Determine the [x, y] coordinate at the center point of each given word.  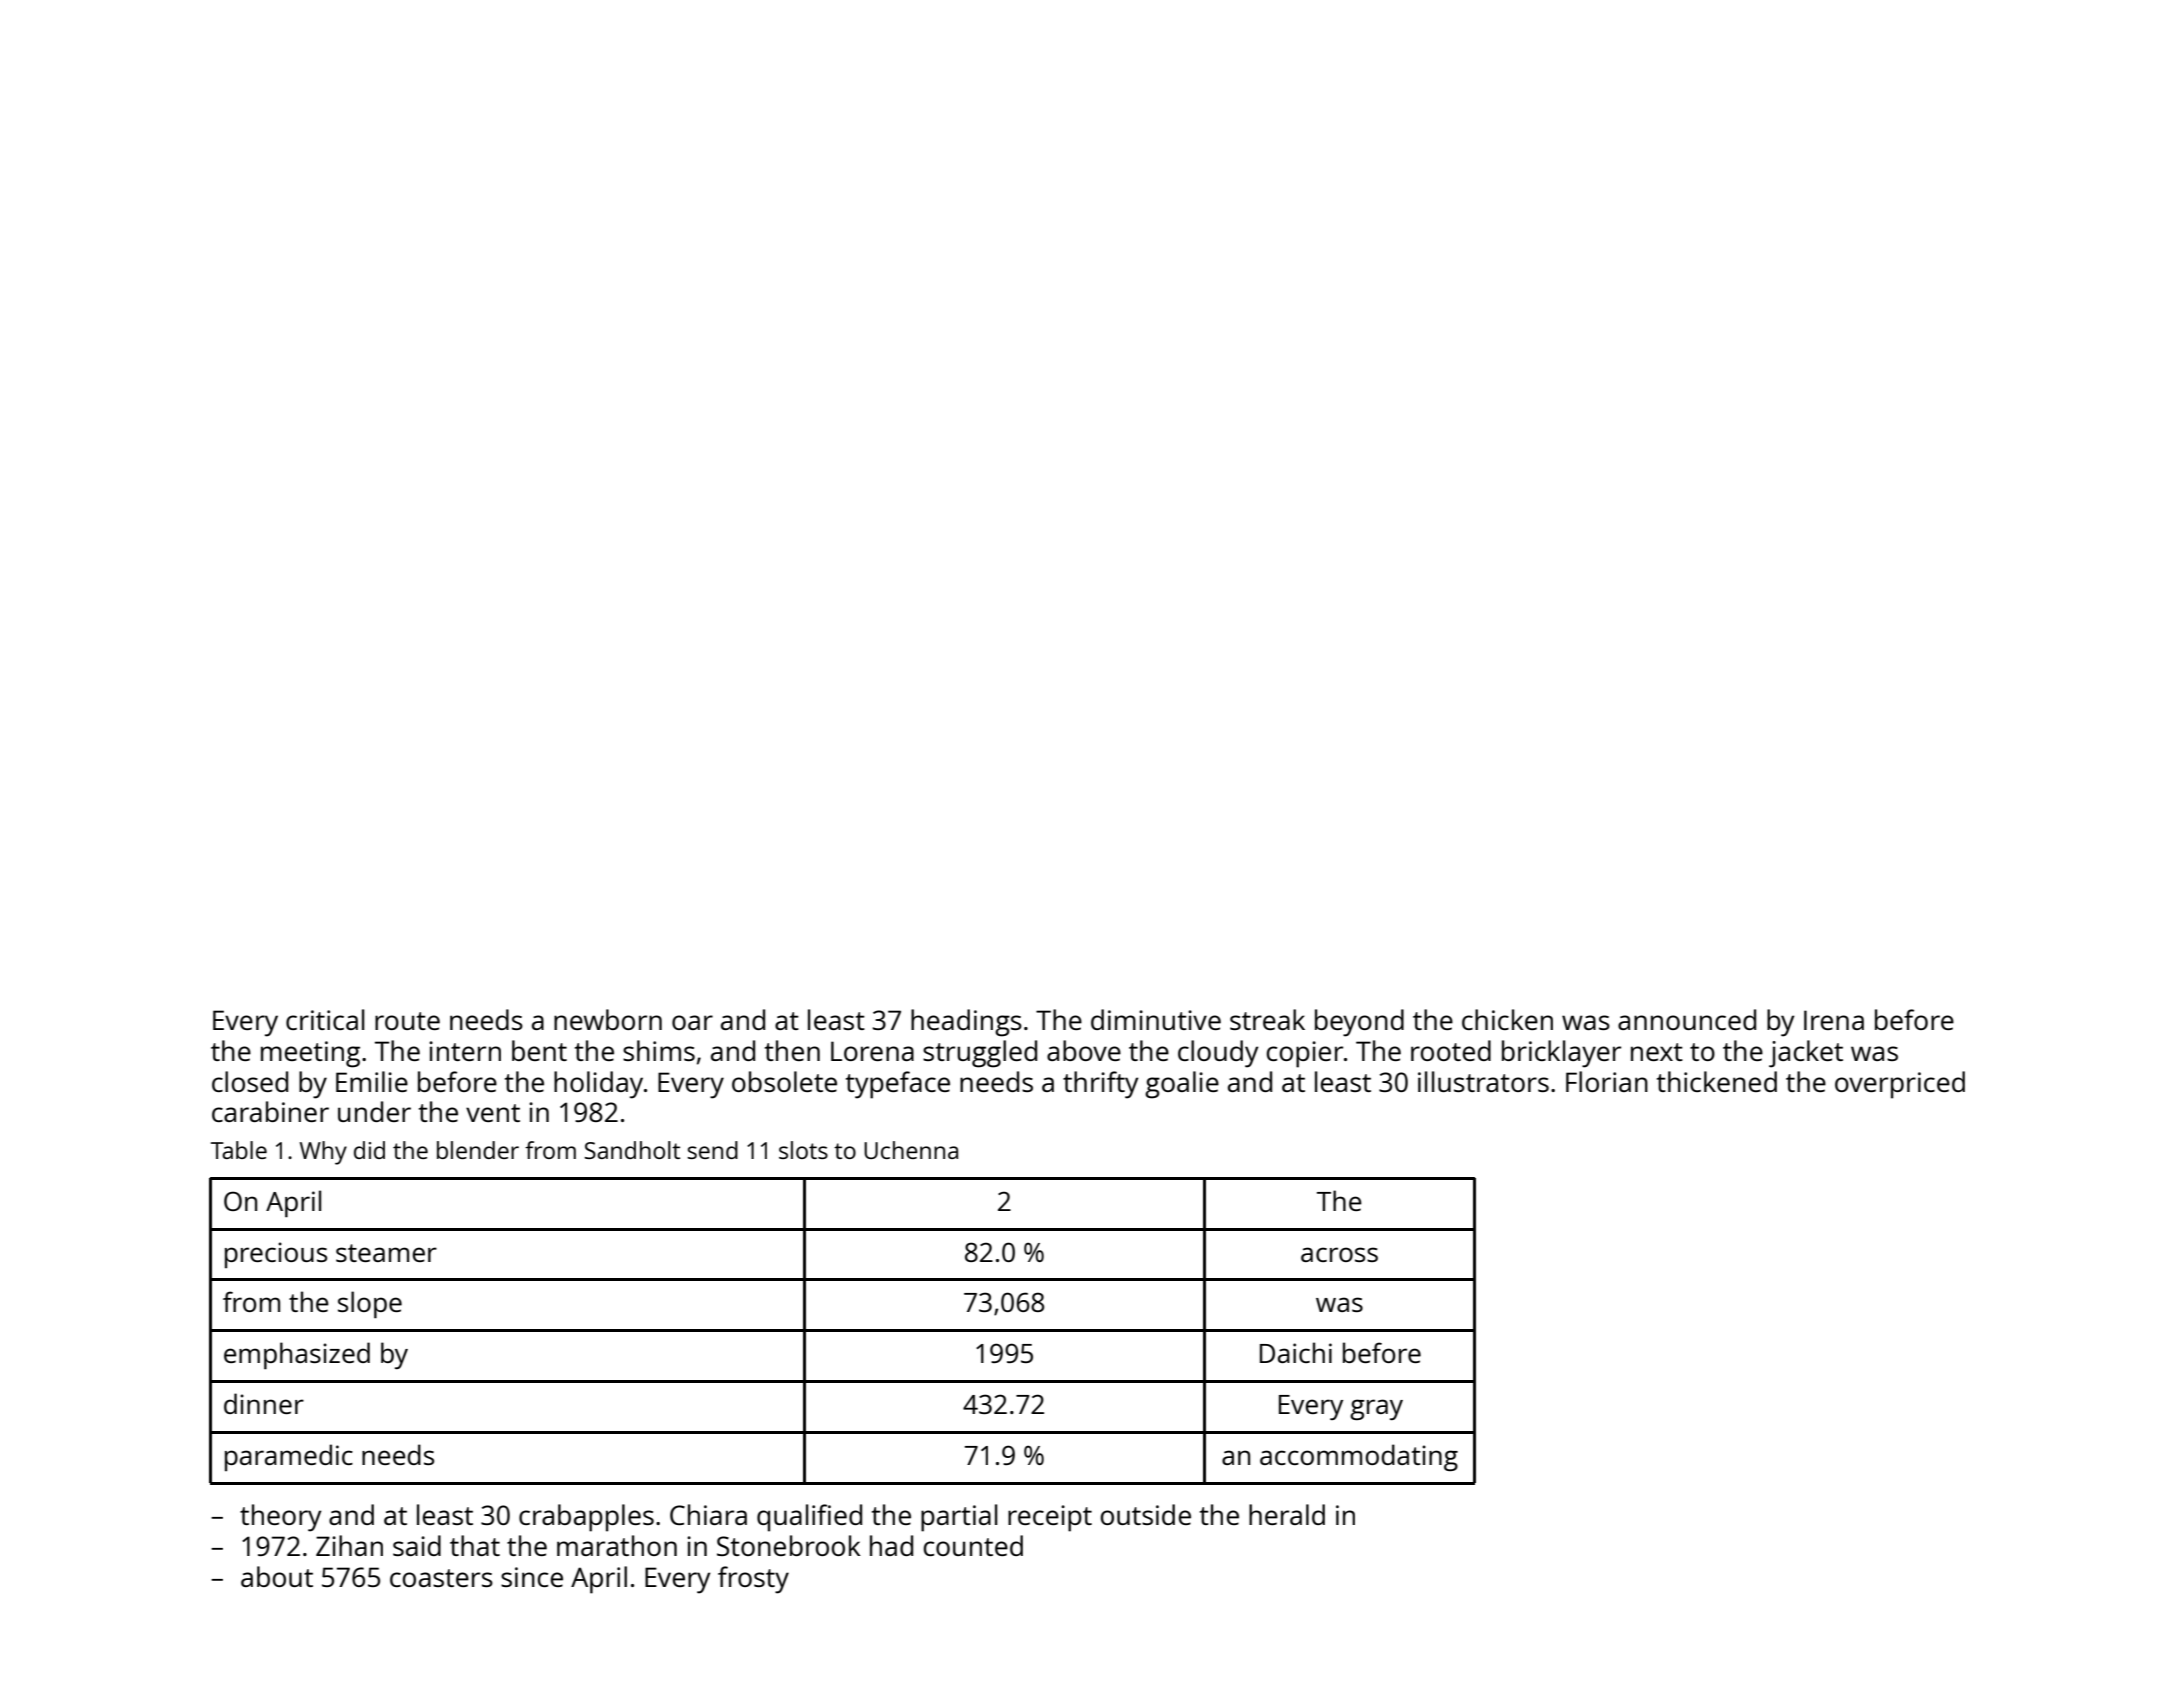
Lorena [872, 1051]
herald [1287, 1514]
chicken [1507, 1019]
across [1339, 1254]
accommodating [1359, 1457]
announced [1687, 1019]
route [407, 1021]
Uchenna [911, 1150]
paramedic [289, 1457]
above [1084, 1050]
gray [1376, 1409]
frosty [753, 1580]
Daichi [1296, 1352]
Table [239, 1150]
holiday [598, 1085]
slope [370, 1304]
